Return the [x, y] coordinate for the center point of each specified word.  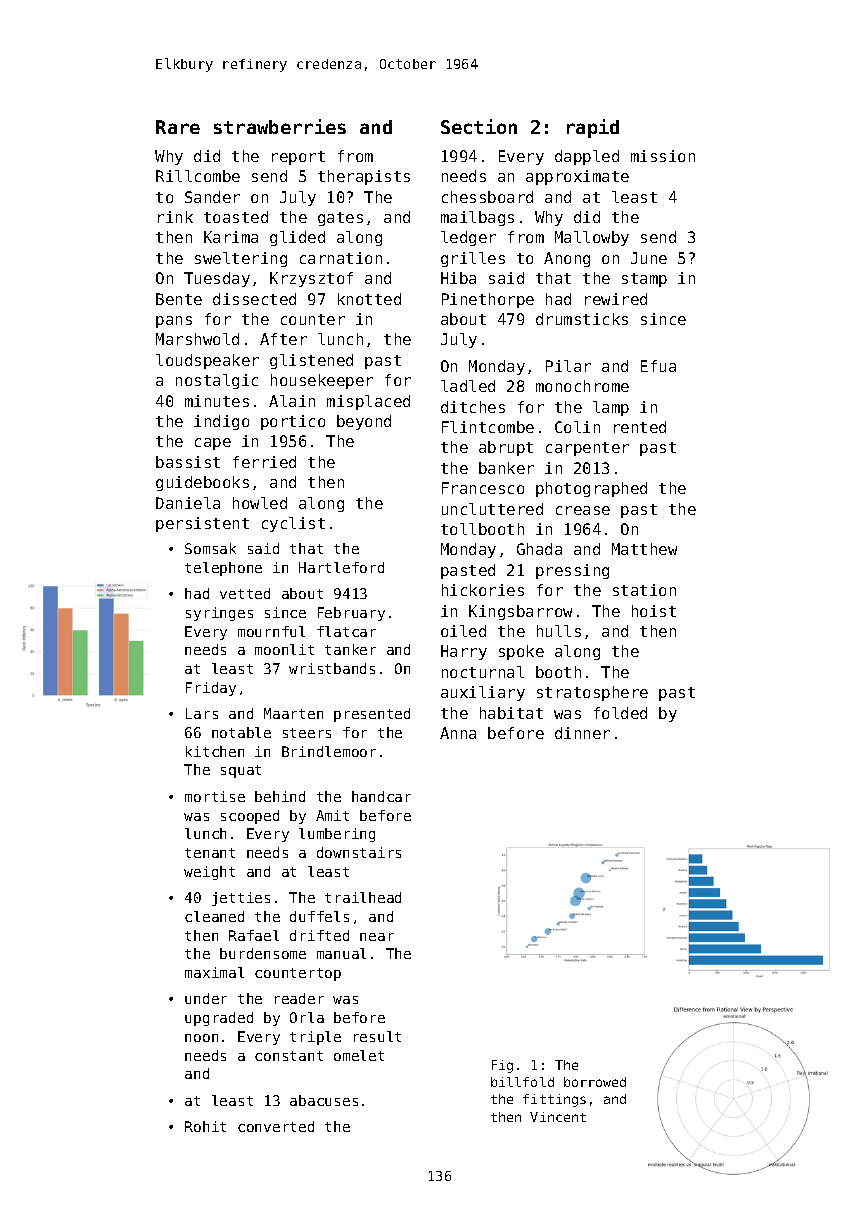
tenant [210, 853]
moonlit [284, 649]
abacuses [324, 1100]
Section [479, 126]
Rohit [205, 1126]
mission [663, 156]
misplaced [368, 402]
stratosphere [592, 693]
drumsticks [582, 319]
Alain [292, 401]
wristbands [332, 668]
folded [620, 713]
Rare [178, 127]
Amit [332, 815]
